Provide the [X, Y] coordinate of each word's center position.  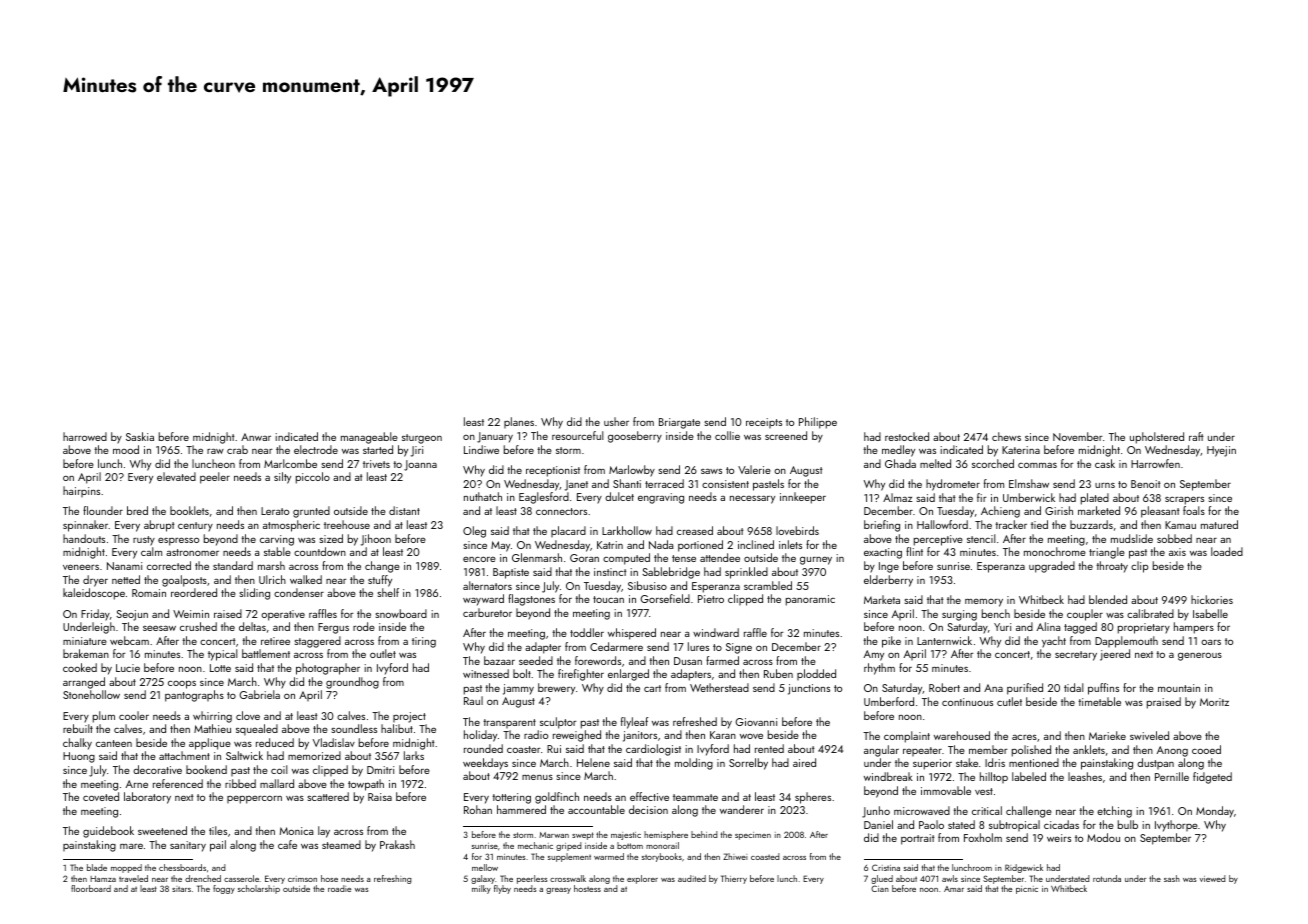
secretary [1076, 656]
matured [1219, 524]
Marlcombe [290, 463]
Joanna [420, 465]
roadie [339, 888]
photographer [328, 669]
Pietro [711, 599]
